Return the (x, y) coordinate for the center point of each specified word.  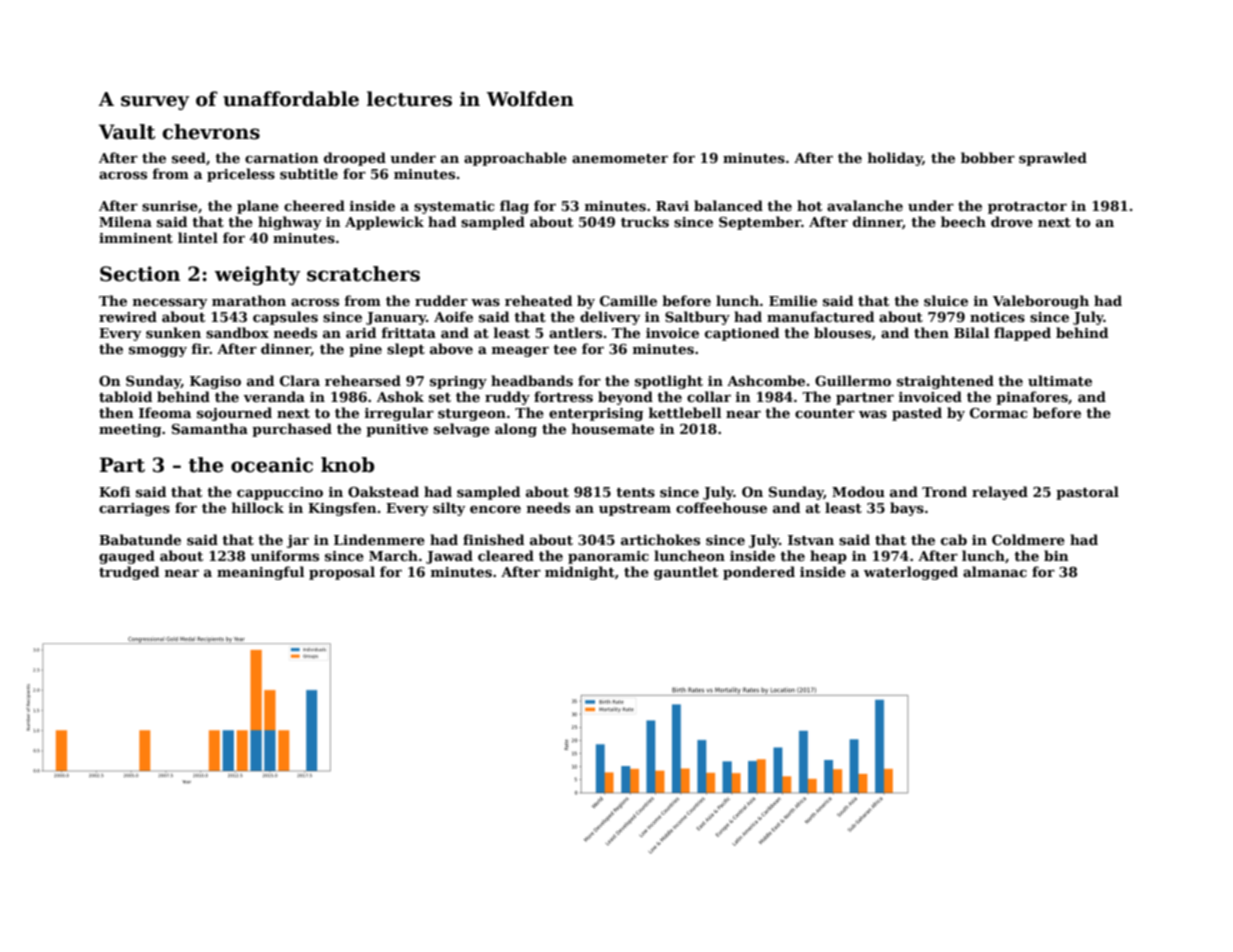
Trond (944, 491)
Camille (628, 300)
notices (997, 317)
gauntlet (686, 573)
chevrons (211, 132)
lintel (198, 237)
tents (635, 492)
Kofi (114, 491)
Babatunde (140, 539)
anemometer (620, 158)
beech (963, 221)
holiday (895, 159)
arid (361, 332)
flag (514, 207)
